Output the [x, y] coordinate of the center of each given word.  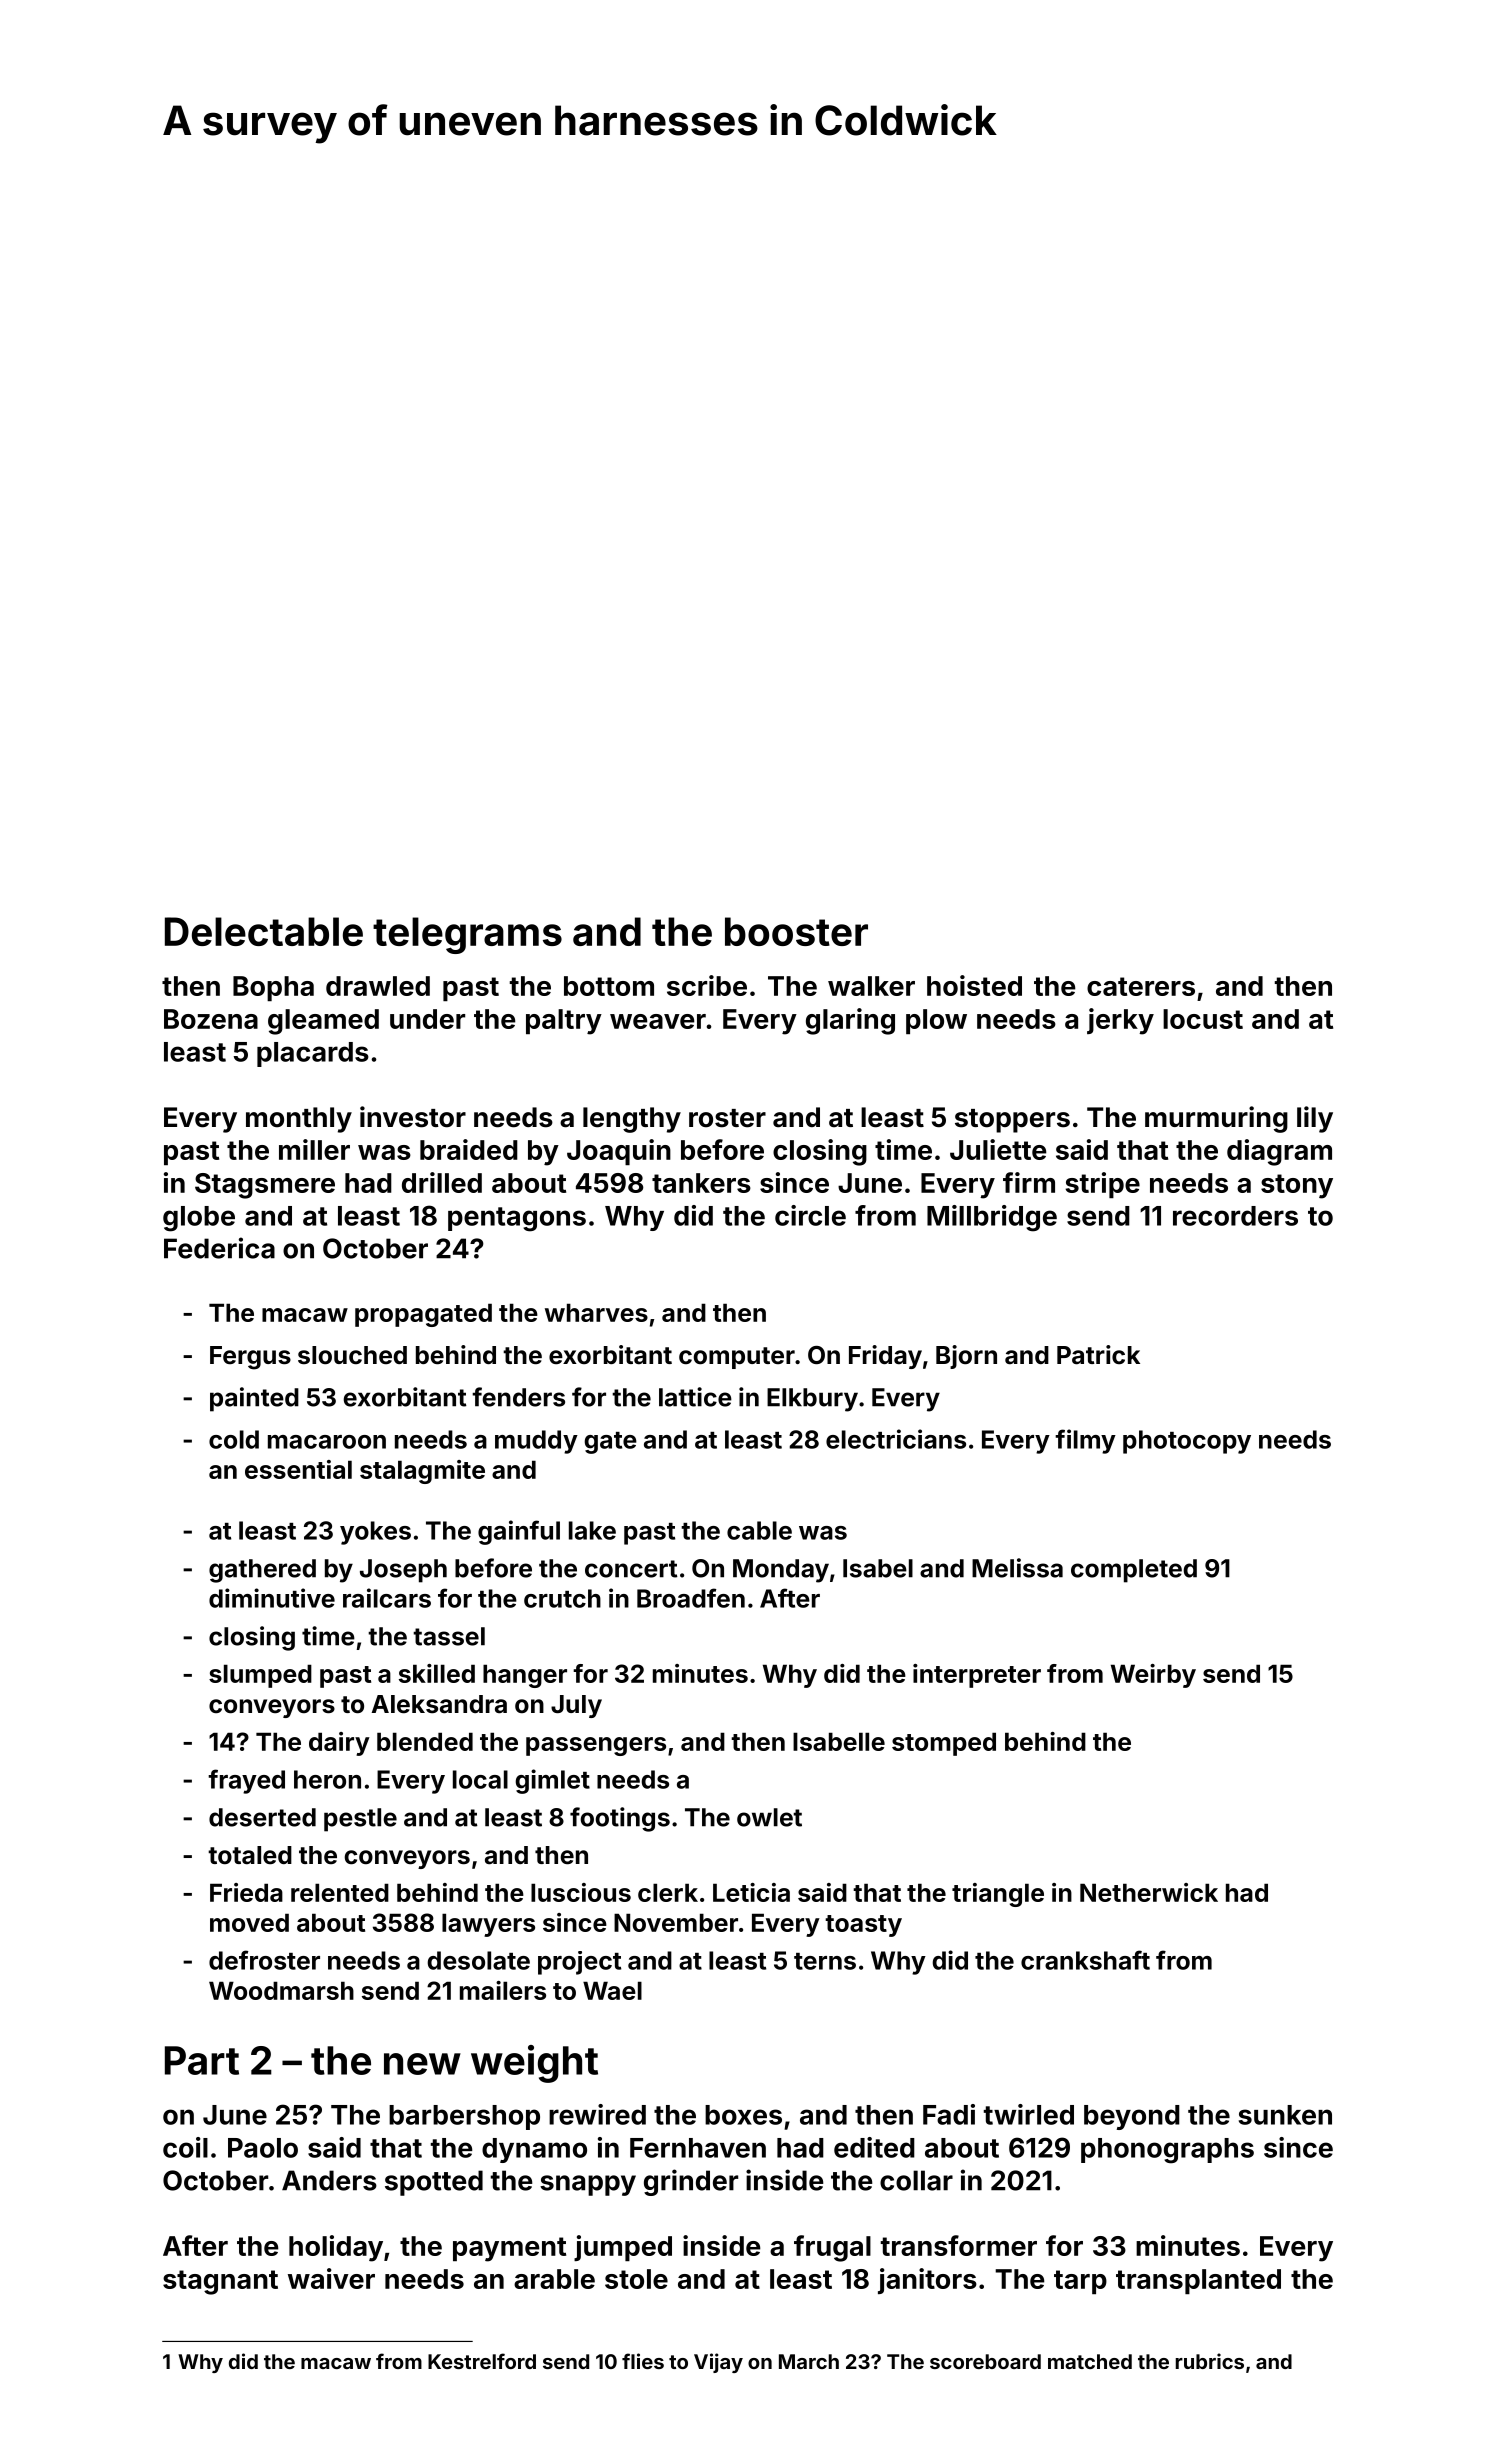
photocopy [1187, 1442]
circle [810, 1215]
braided [469, 1149]
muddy [536, 1442]
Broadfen [691, 1598]
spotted [434, 2183]
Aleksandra [439, 1704]
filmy [1085, 1441]
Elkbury [812, 1400]
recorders [1235, 1216]
